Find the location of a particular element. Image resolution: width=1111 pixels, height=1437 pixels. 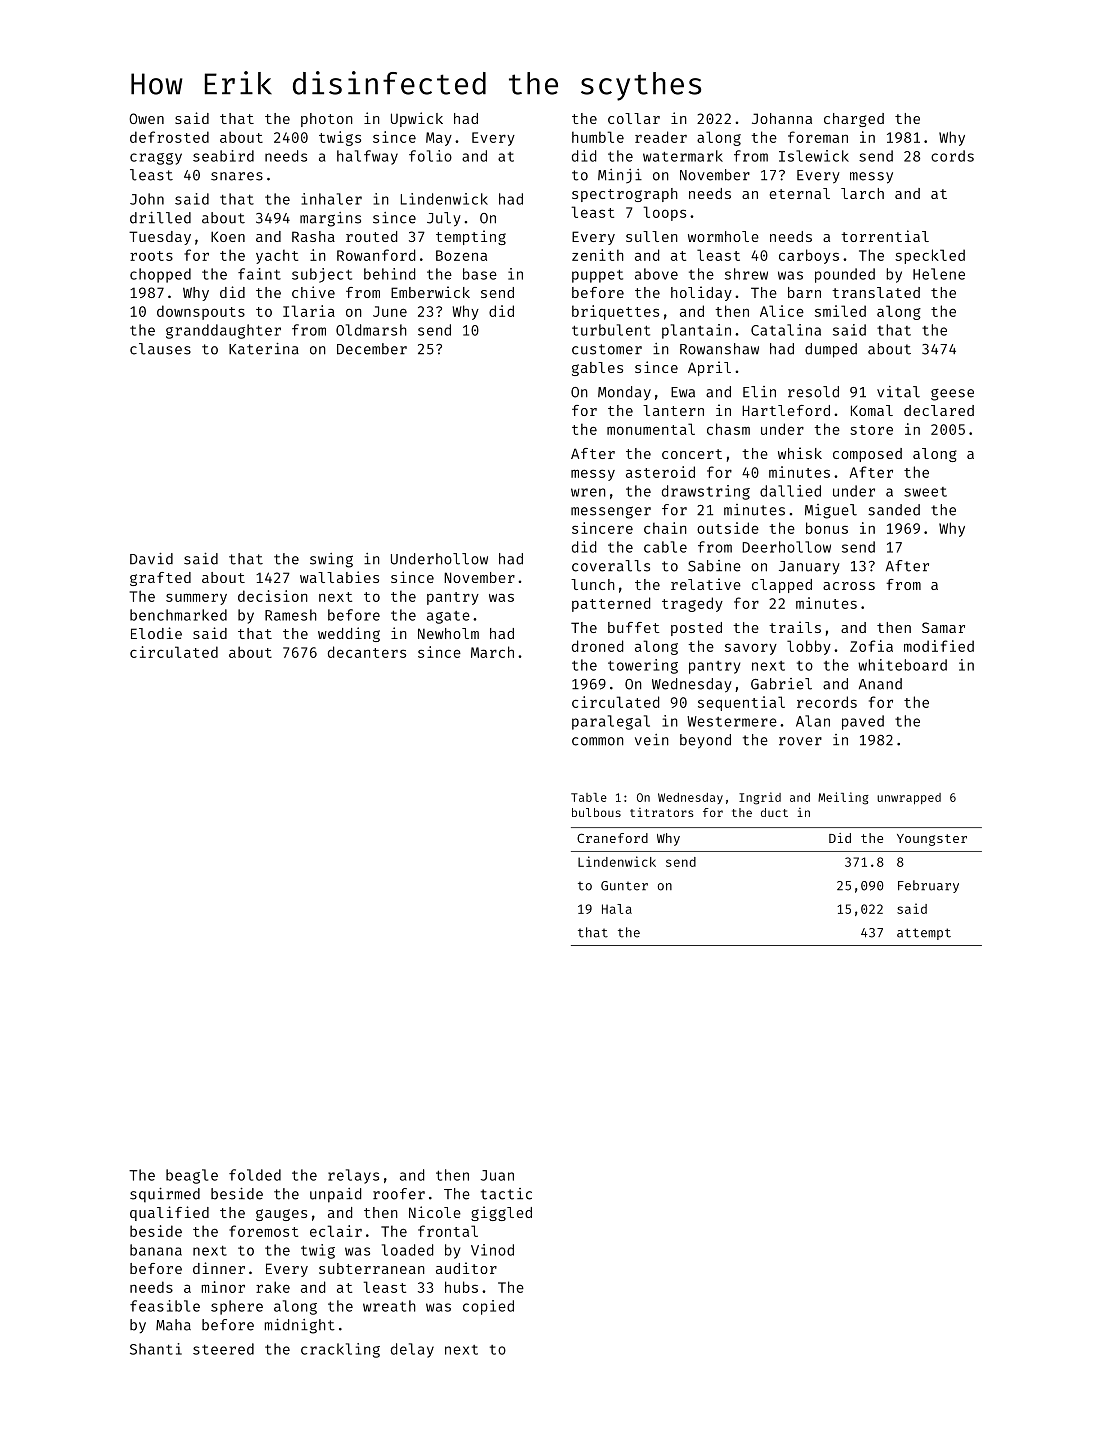

larch is located at coordinates (862, 193).
